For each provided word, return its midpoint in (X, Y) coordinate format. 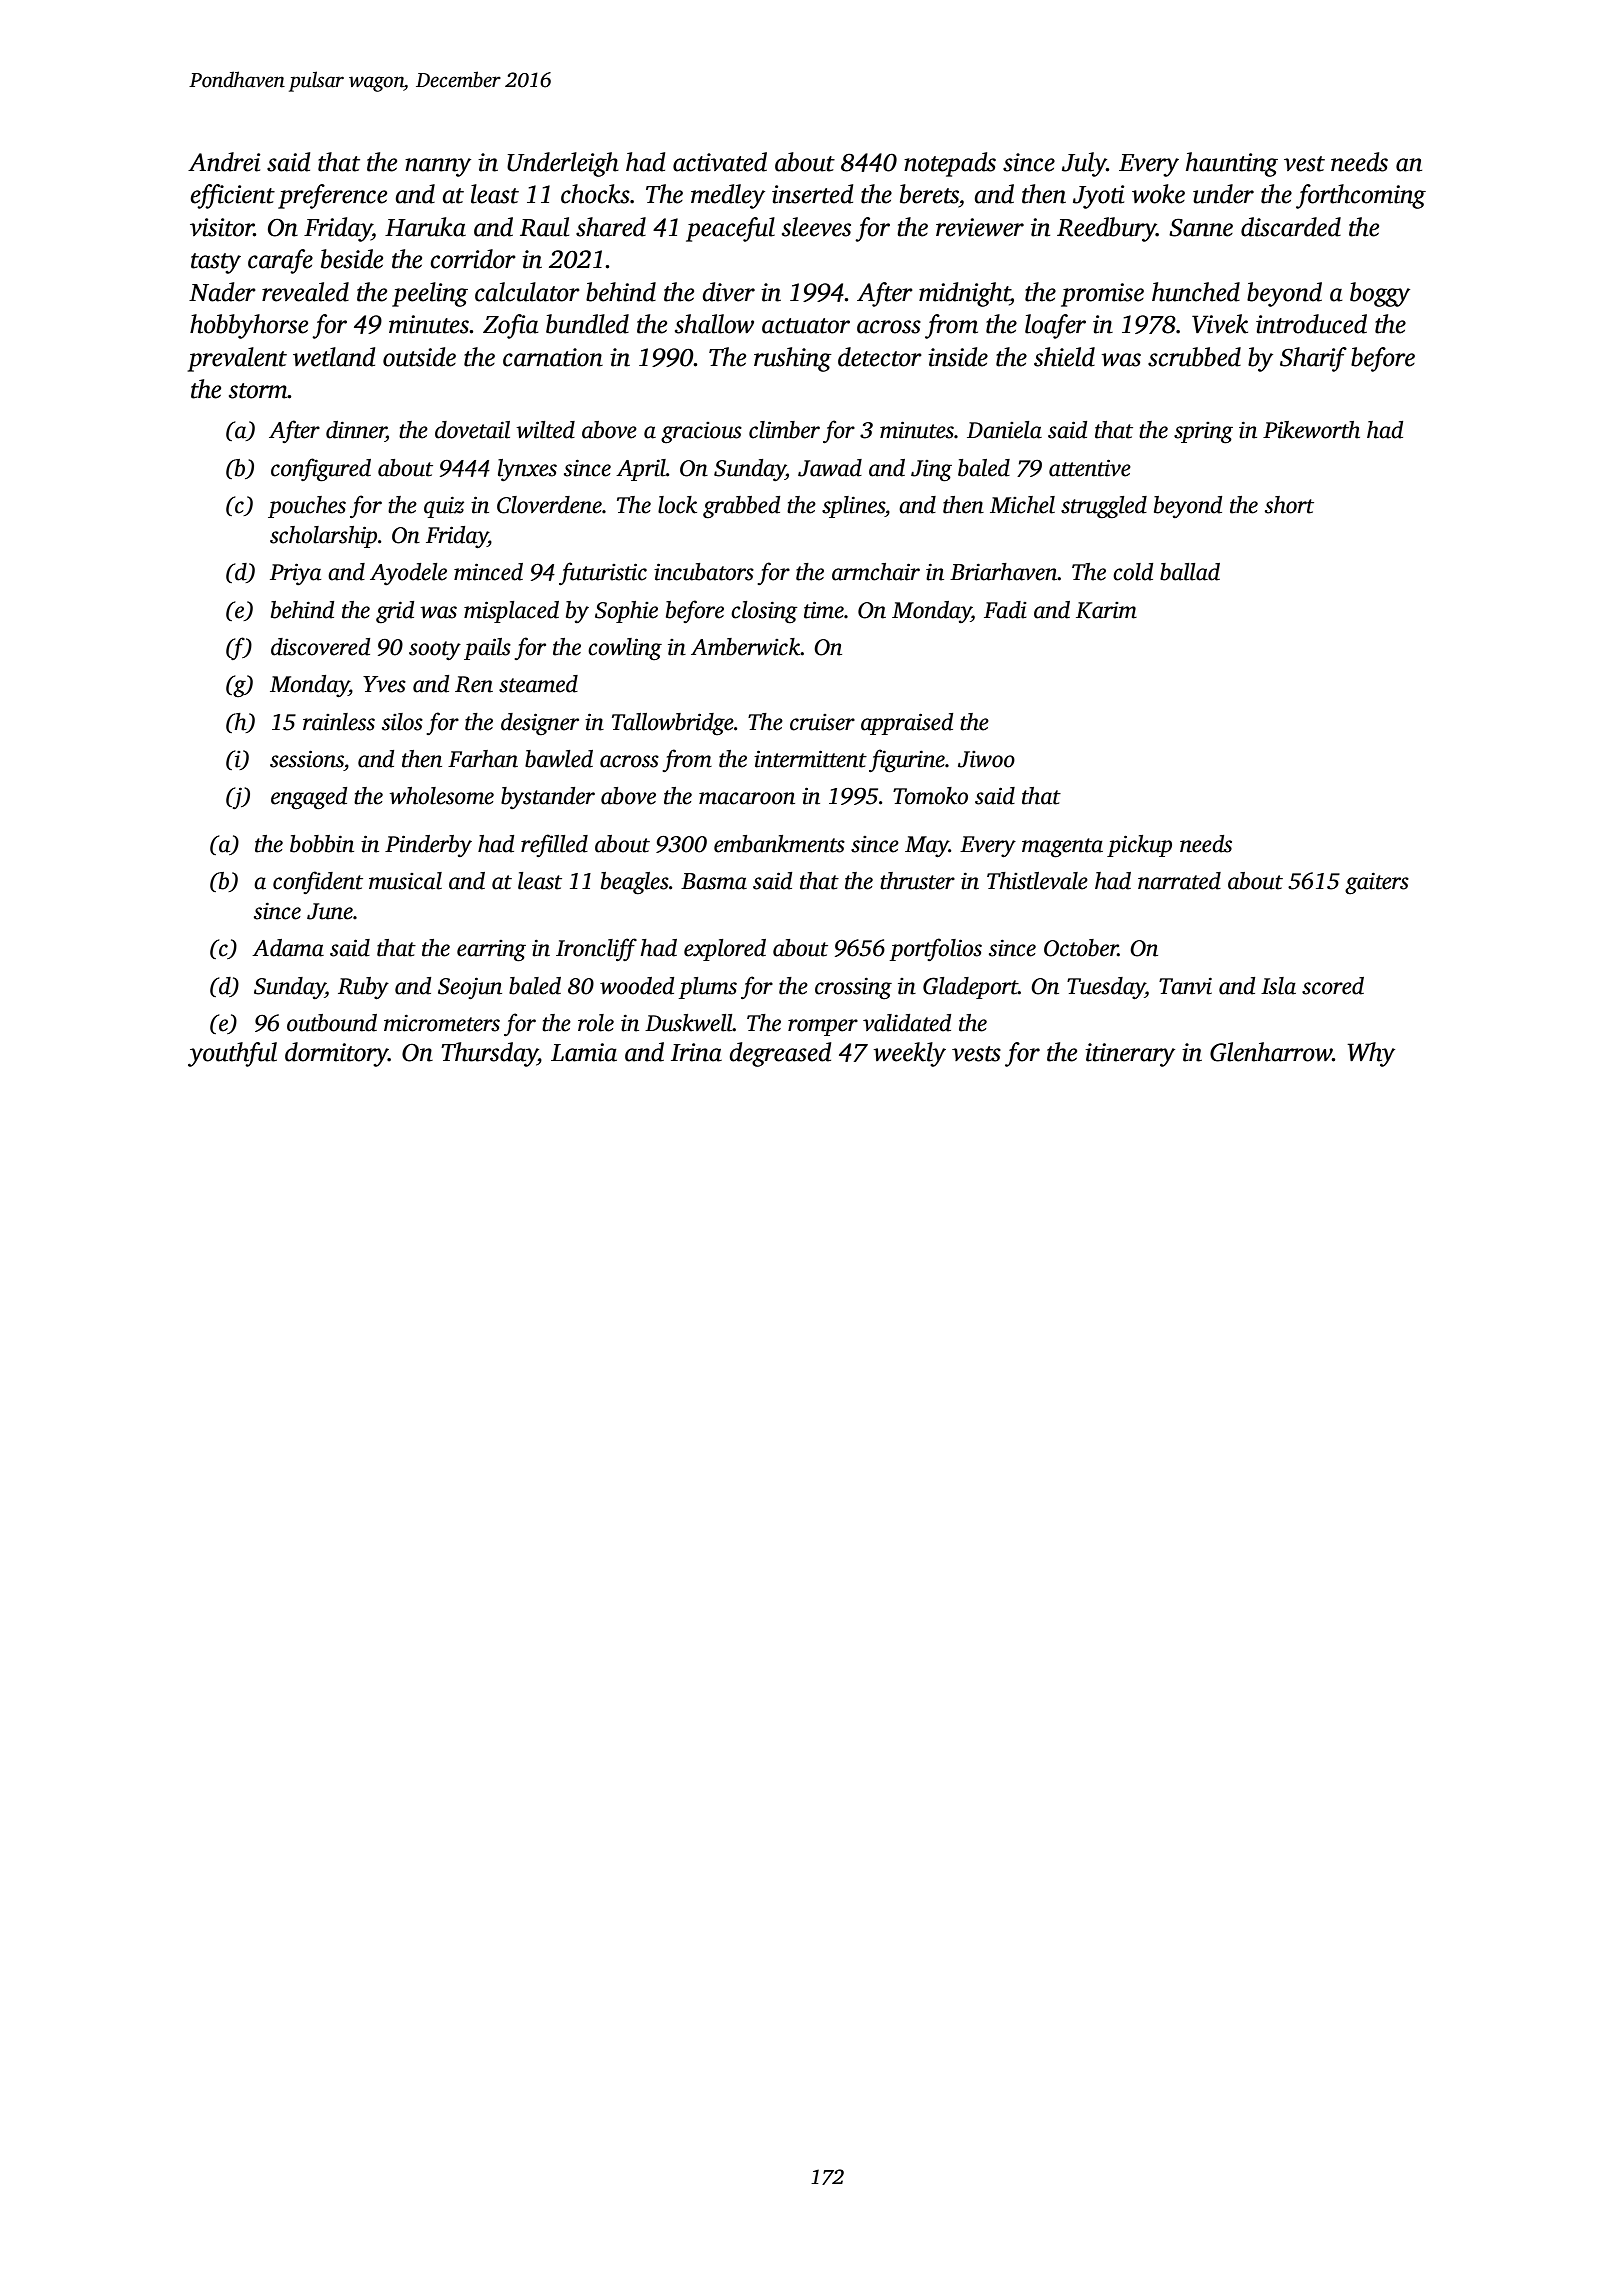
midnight (964, 294)
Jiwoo (986, 759)
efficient (232, 196)
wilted (545, 430)
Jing (931, 471)
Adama (288, 948)
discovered (320, 647)
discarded (1291, 227)
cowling (625, 649)
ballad (1190, 572)
